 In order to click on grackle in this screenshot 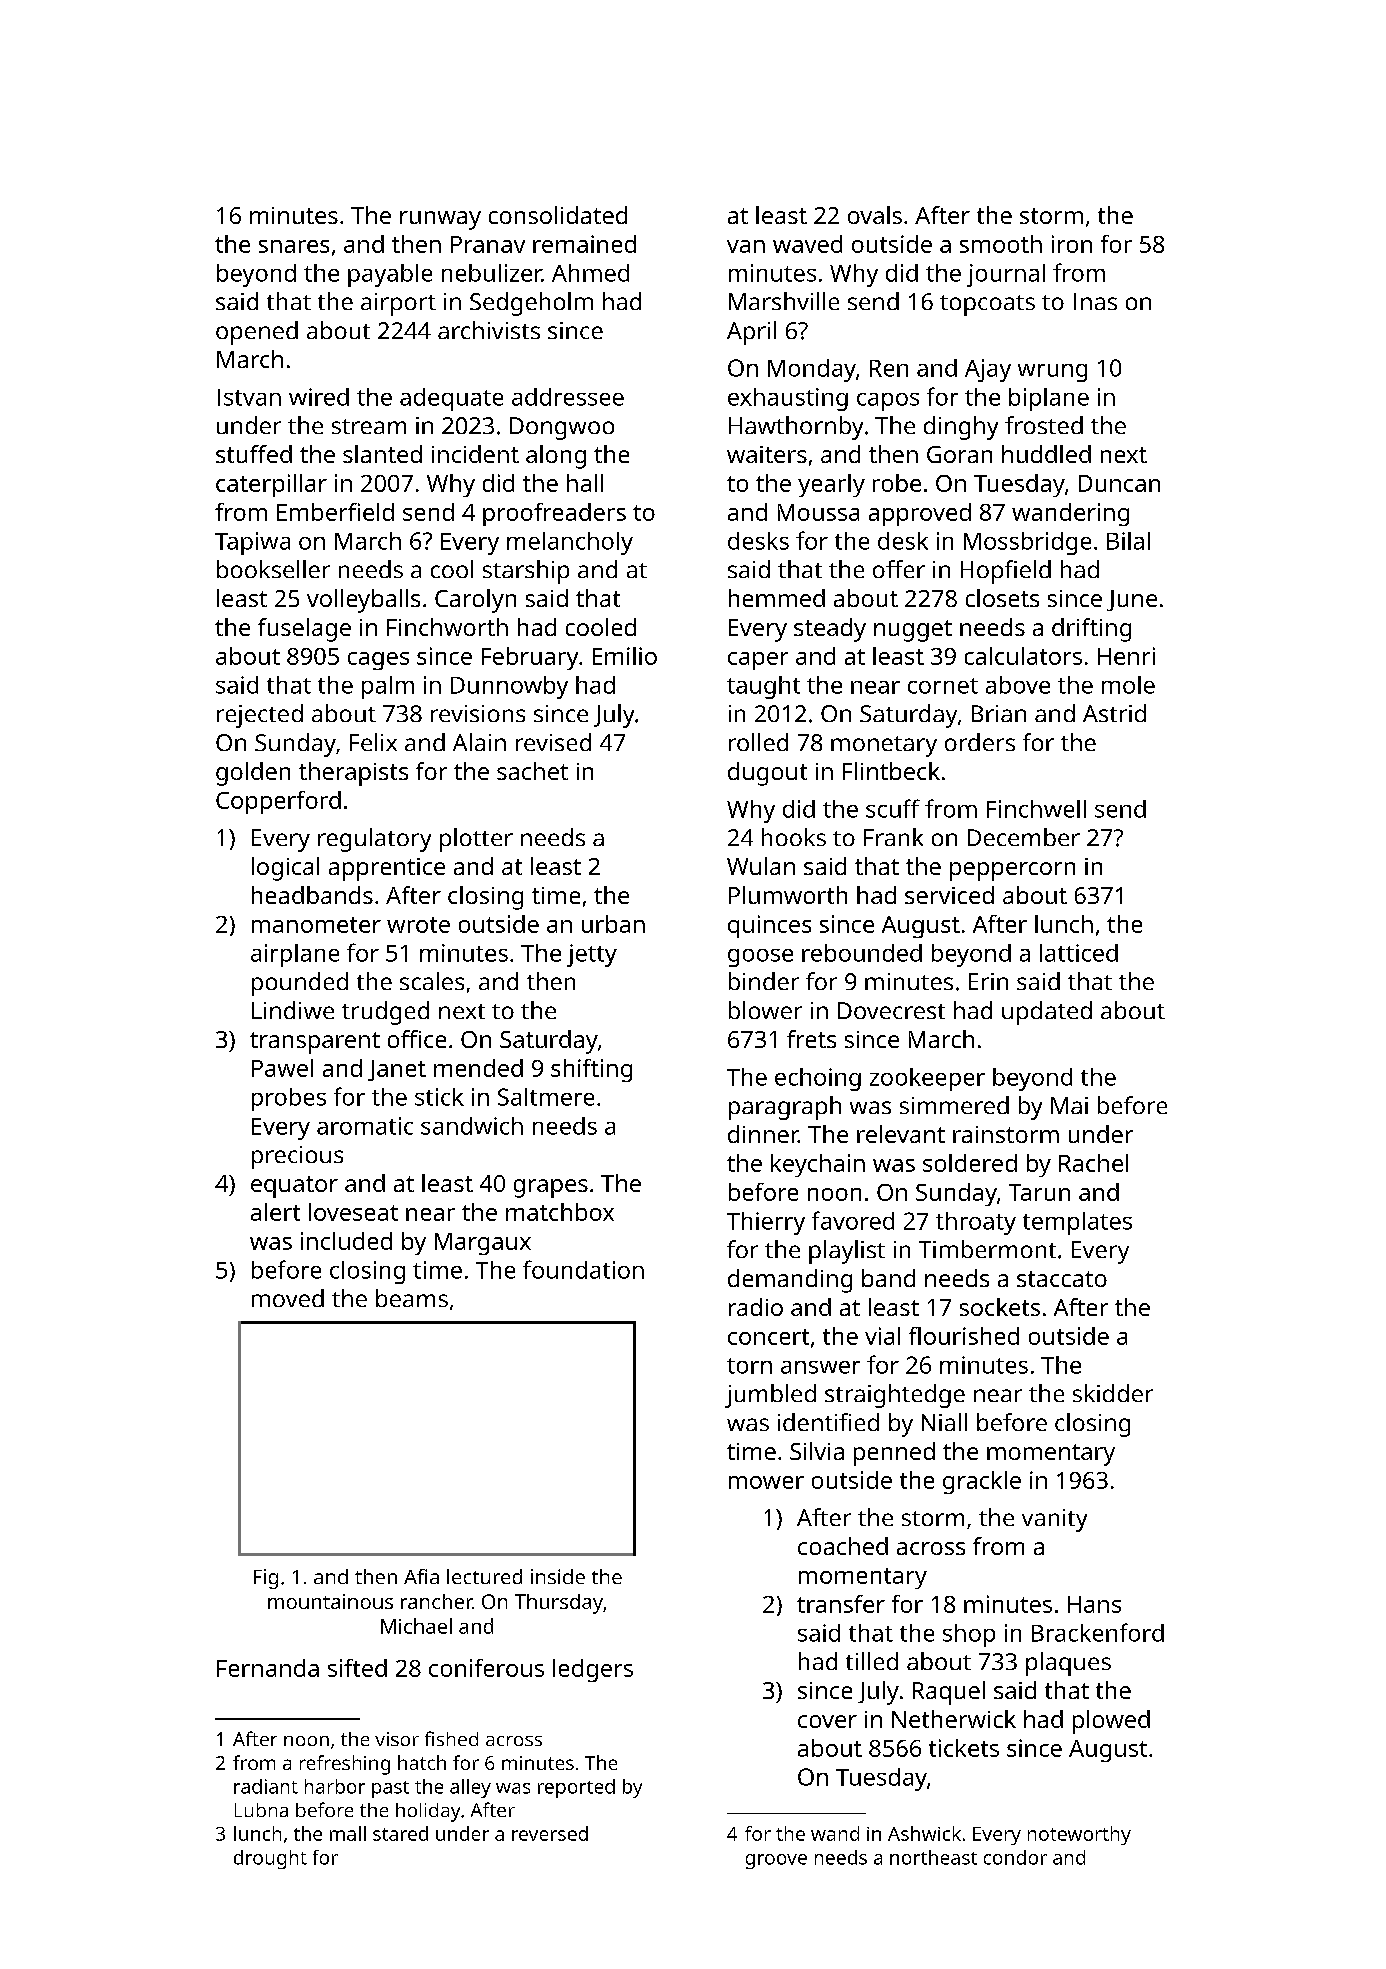, I will do `click(982, 1482)`.
